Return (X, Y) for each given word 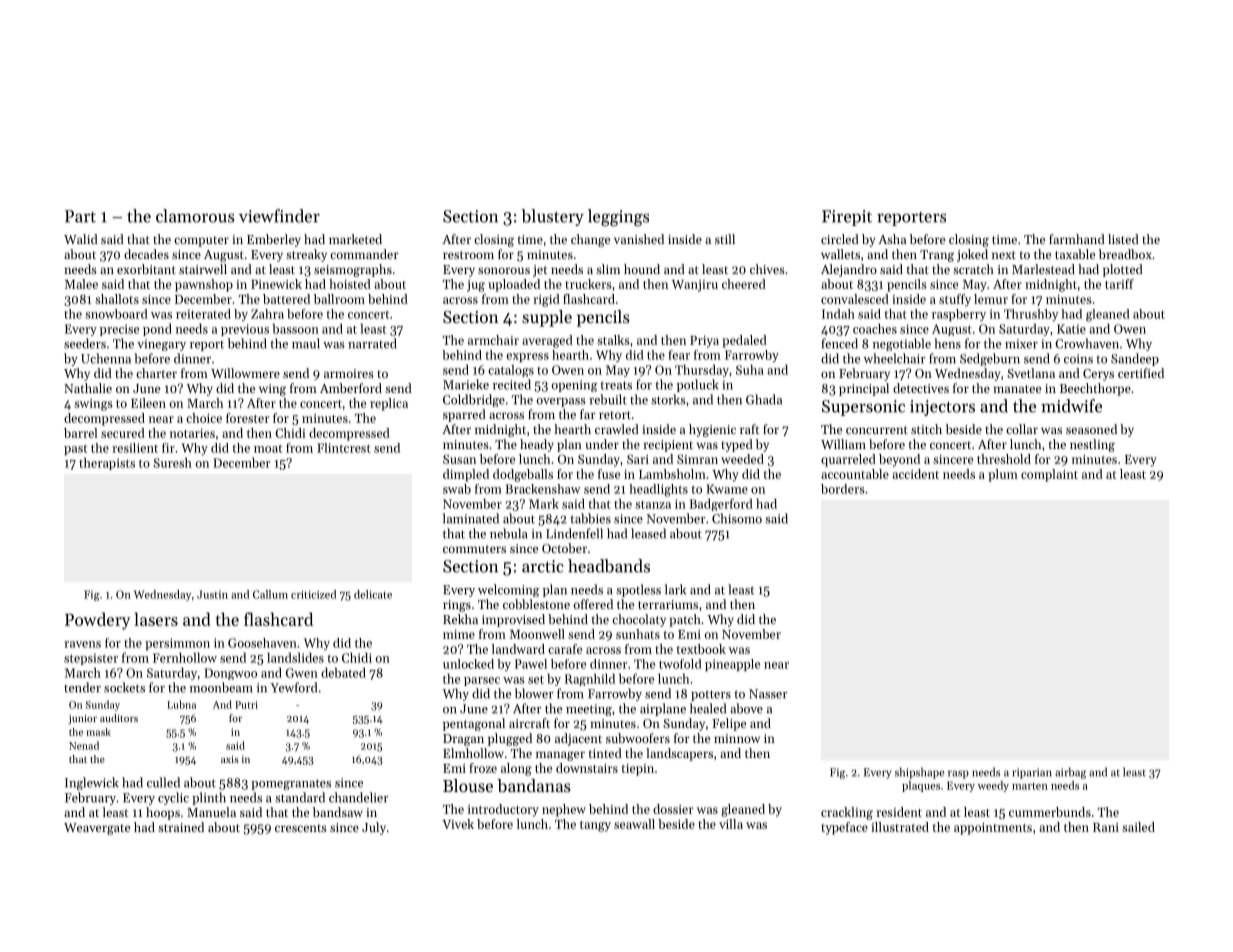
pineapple (732, 665)
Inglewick (92, 783)
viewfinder (279, 216)
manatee (1017, 389)
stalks (613, 340)
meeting (589, 710)
